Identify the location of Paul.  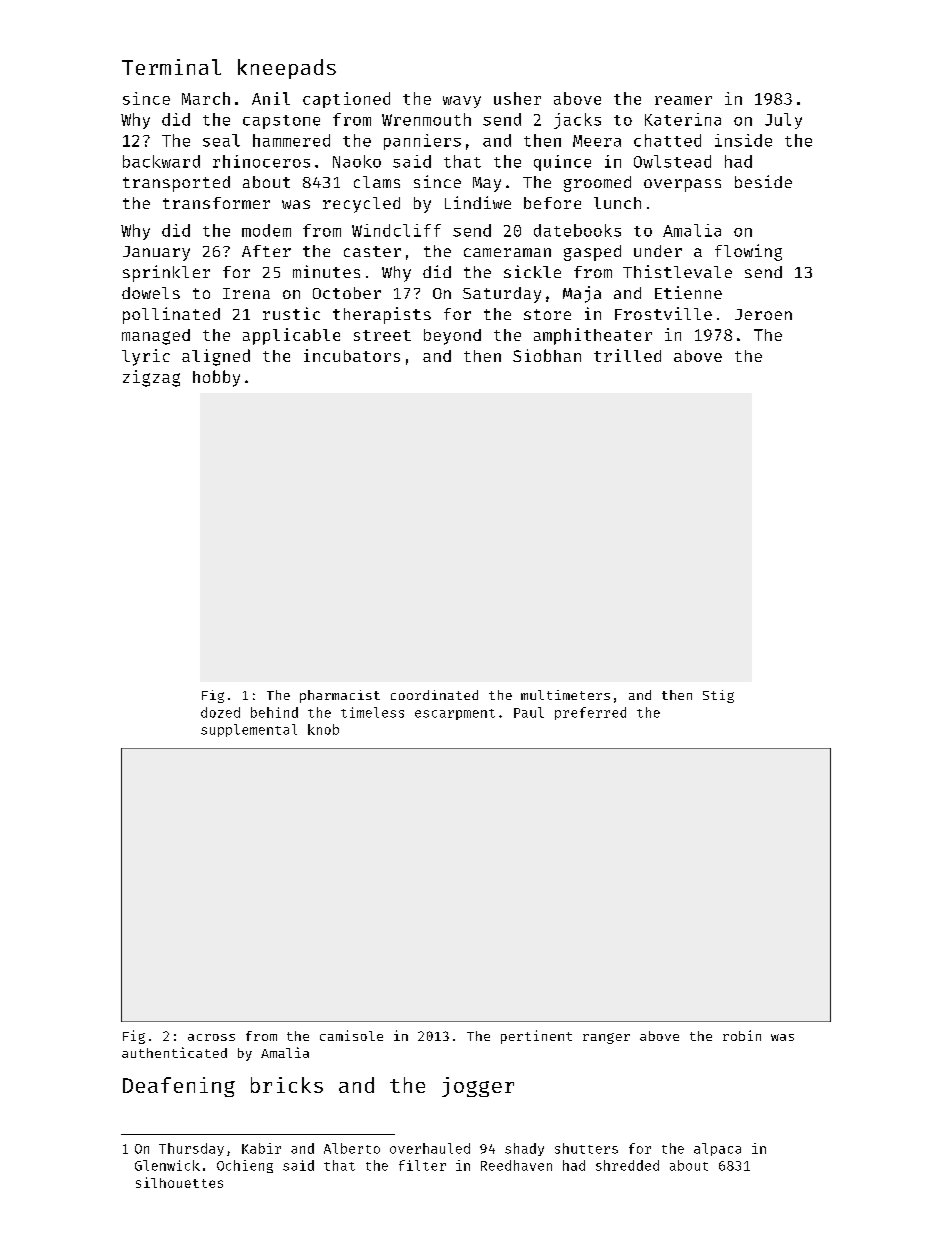
(529, 712).
